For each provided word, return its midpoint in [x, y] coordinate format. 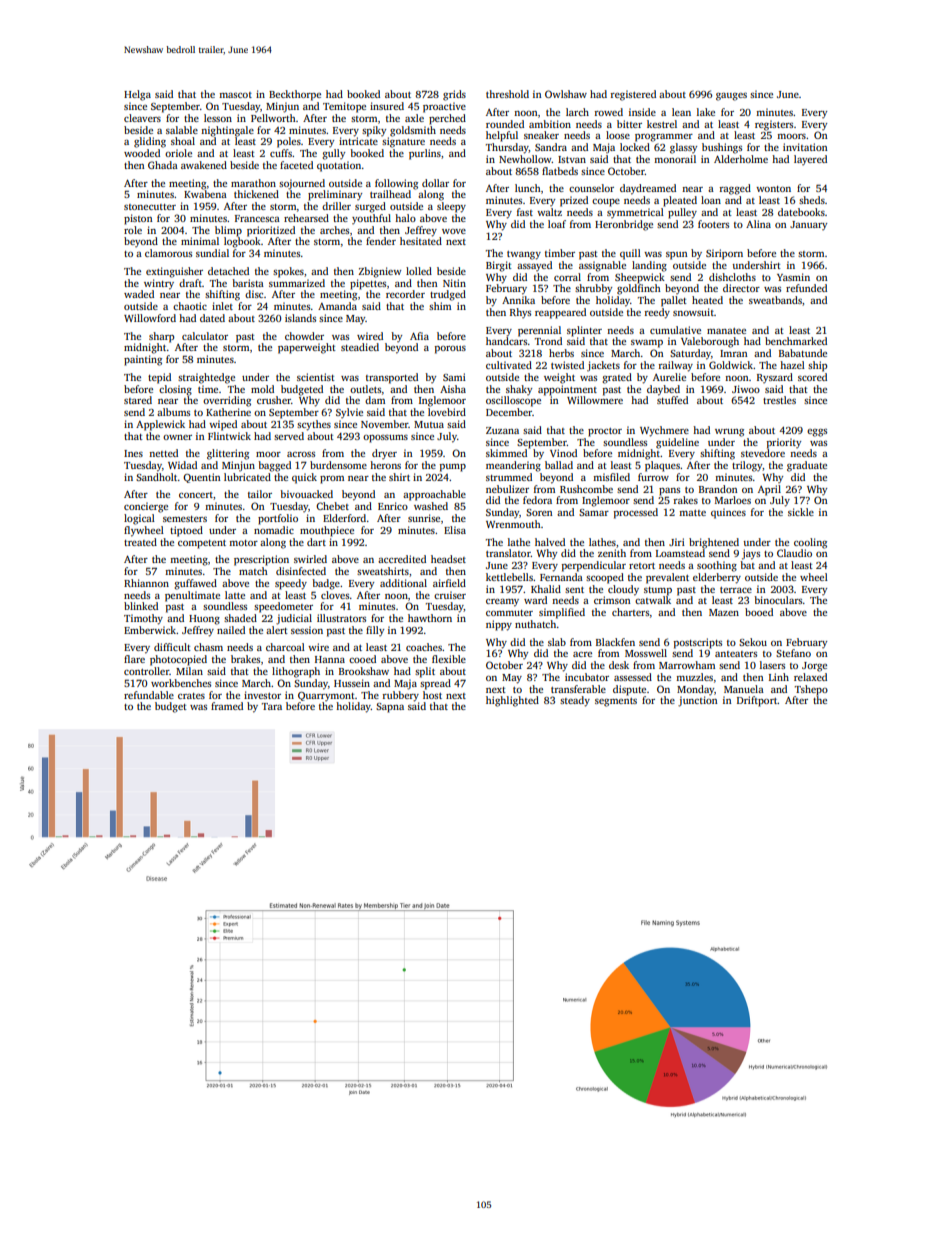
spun [677, 256]
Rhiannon [146, 583]
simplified [562, 613]
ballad [559, 465]
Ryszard [775, 378]
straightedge [206, 378]
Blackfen [615, 642]
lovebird [447, 412]
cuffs [281, 153]
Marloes [733, 500]
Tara [272, 706]
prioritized [271, 231]
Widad [182, 465]
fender [381, 241]
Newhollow [525, 159]
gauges [731, 97]
